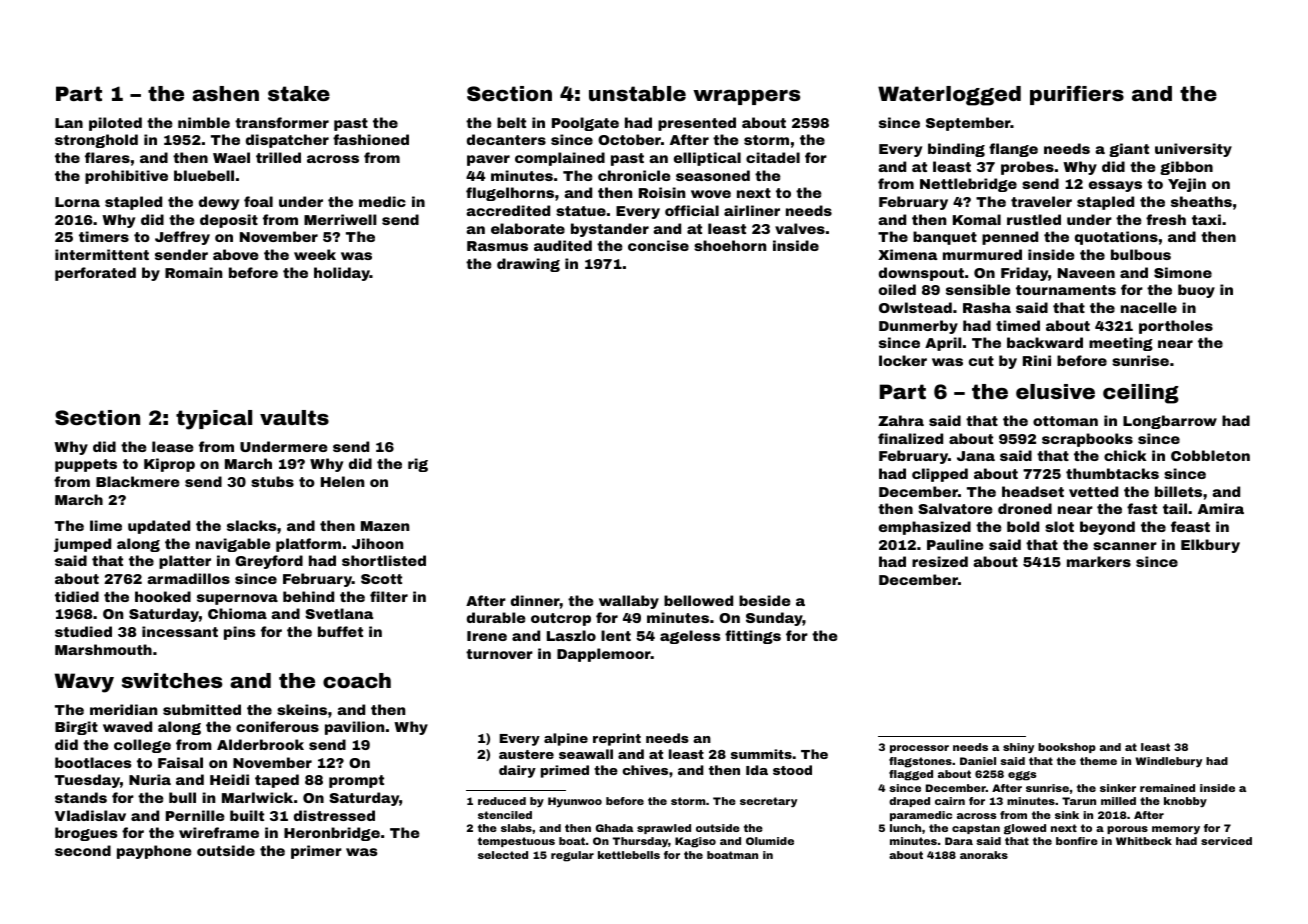  I want to click on purifiers, so click(1077, 95).
